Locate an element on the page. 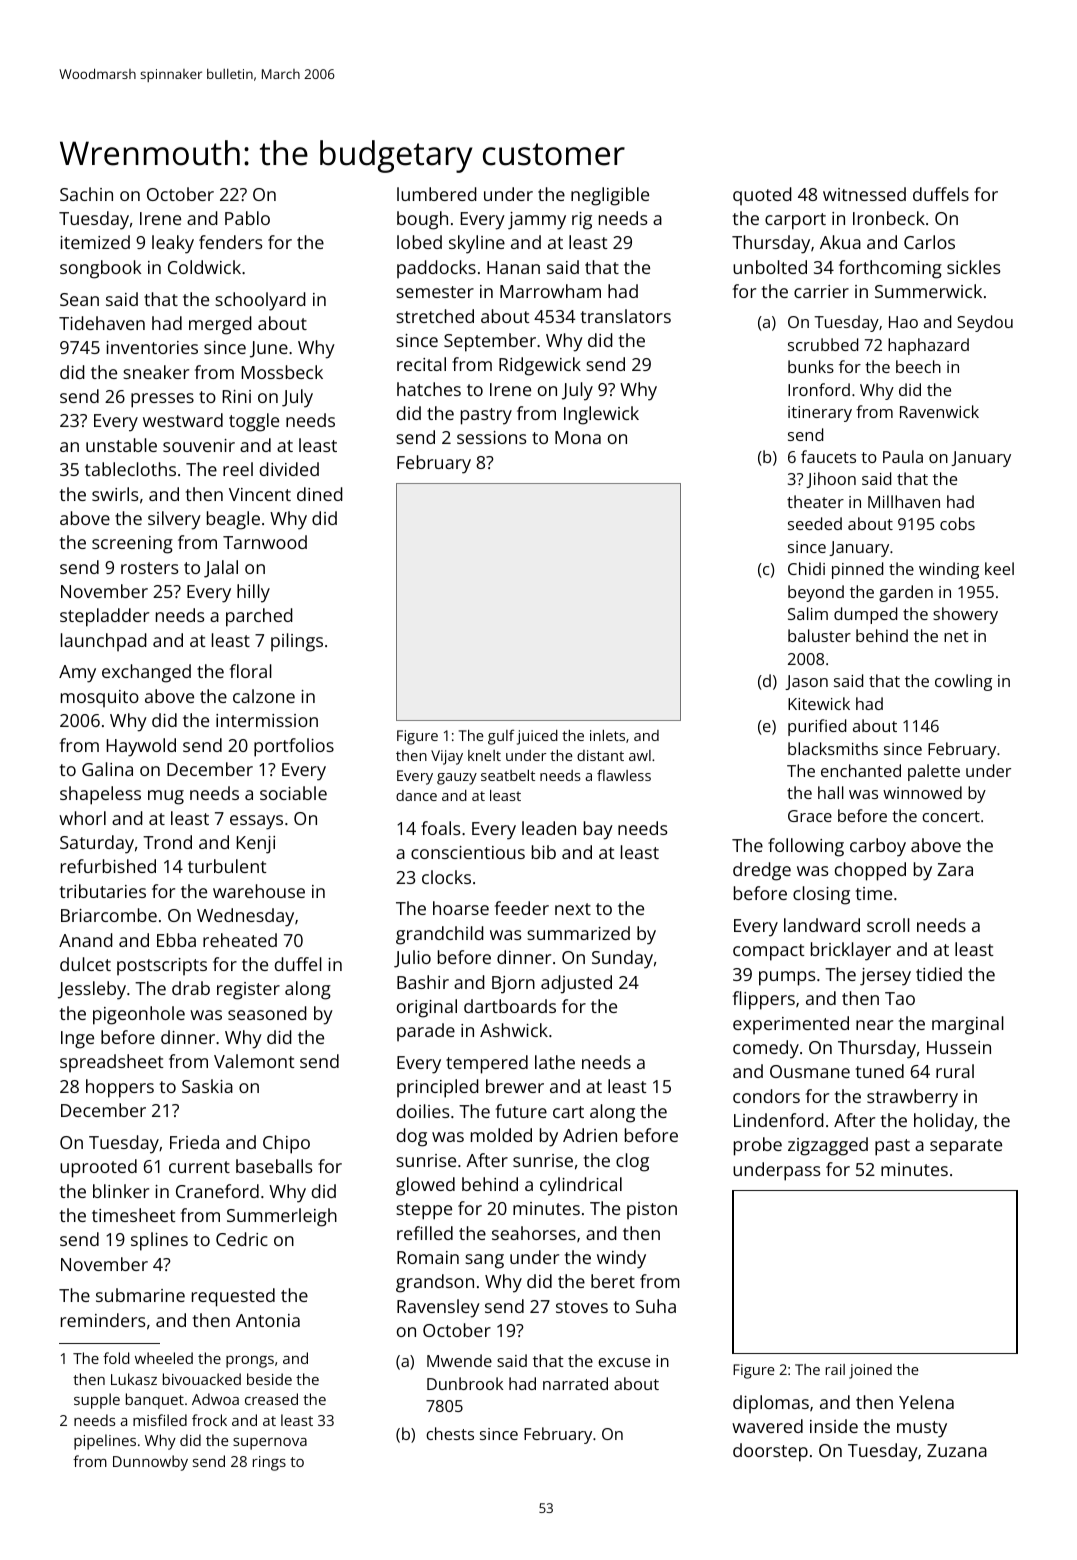  lumbered is located at coordinates (437, 194).
